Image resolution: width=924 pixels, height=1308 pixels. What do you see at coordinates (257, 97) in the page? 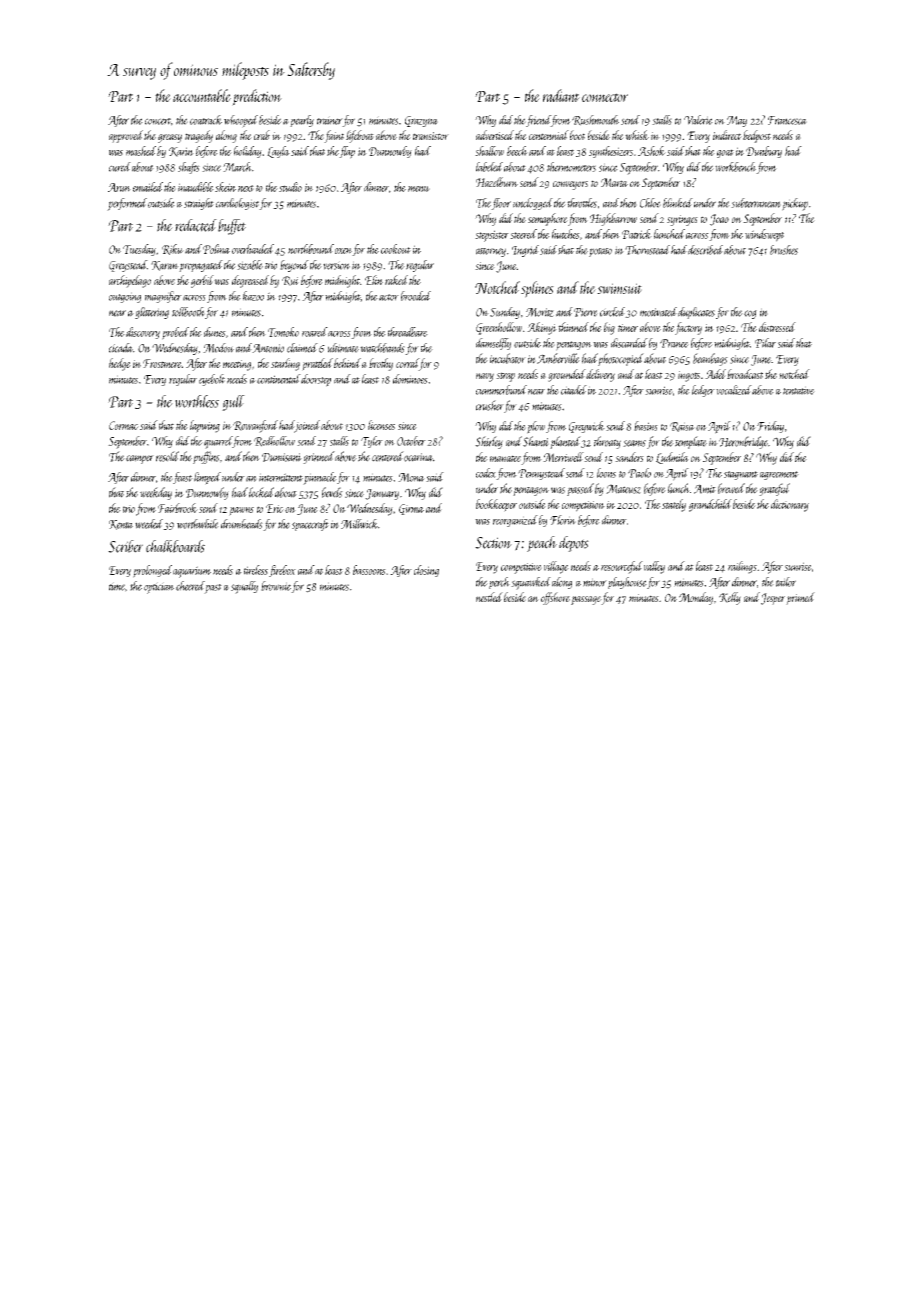
I see `prediction` at bounding box center [257, 97].
